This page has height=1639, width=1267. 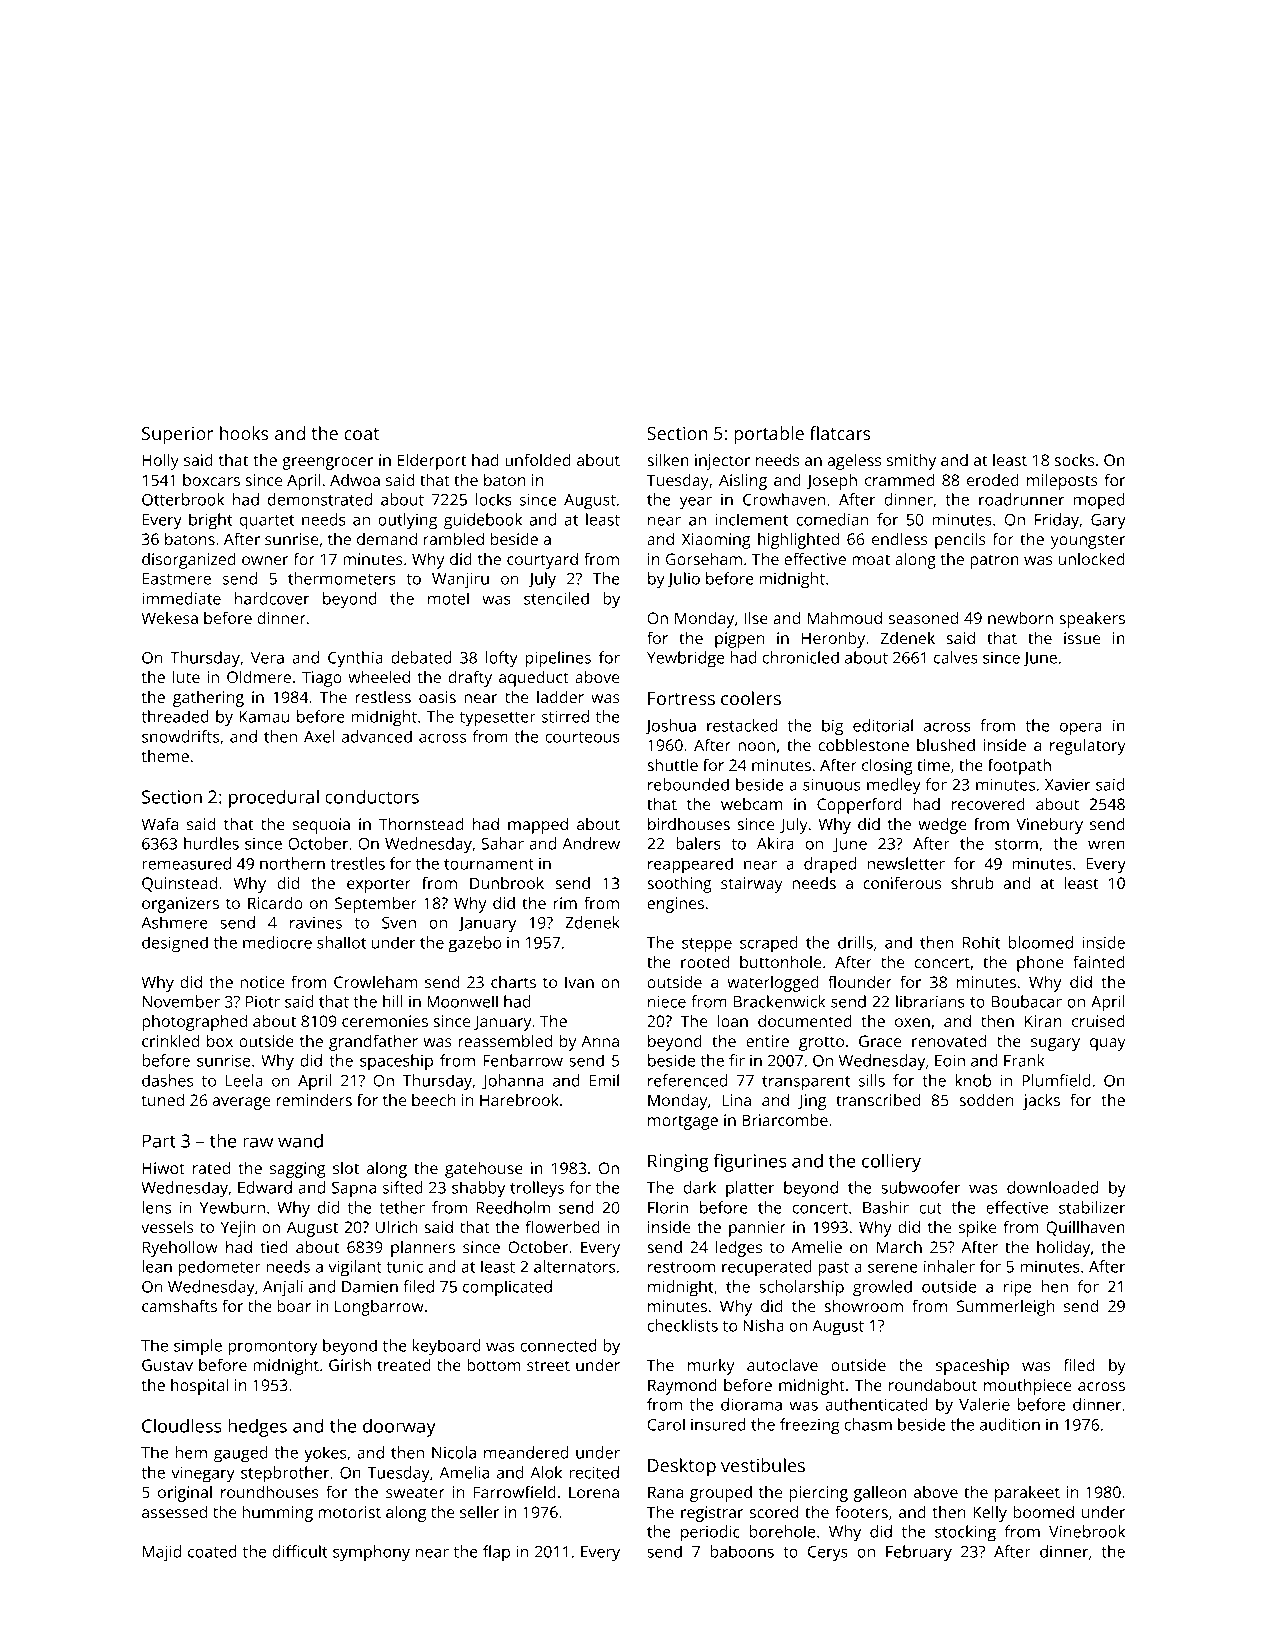 What do you see at coordinates (1091, 559) in the page?
I see `unlocked` at bounding box center [1091, 559].
